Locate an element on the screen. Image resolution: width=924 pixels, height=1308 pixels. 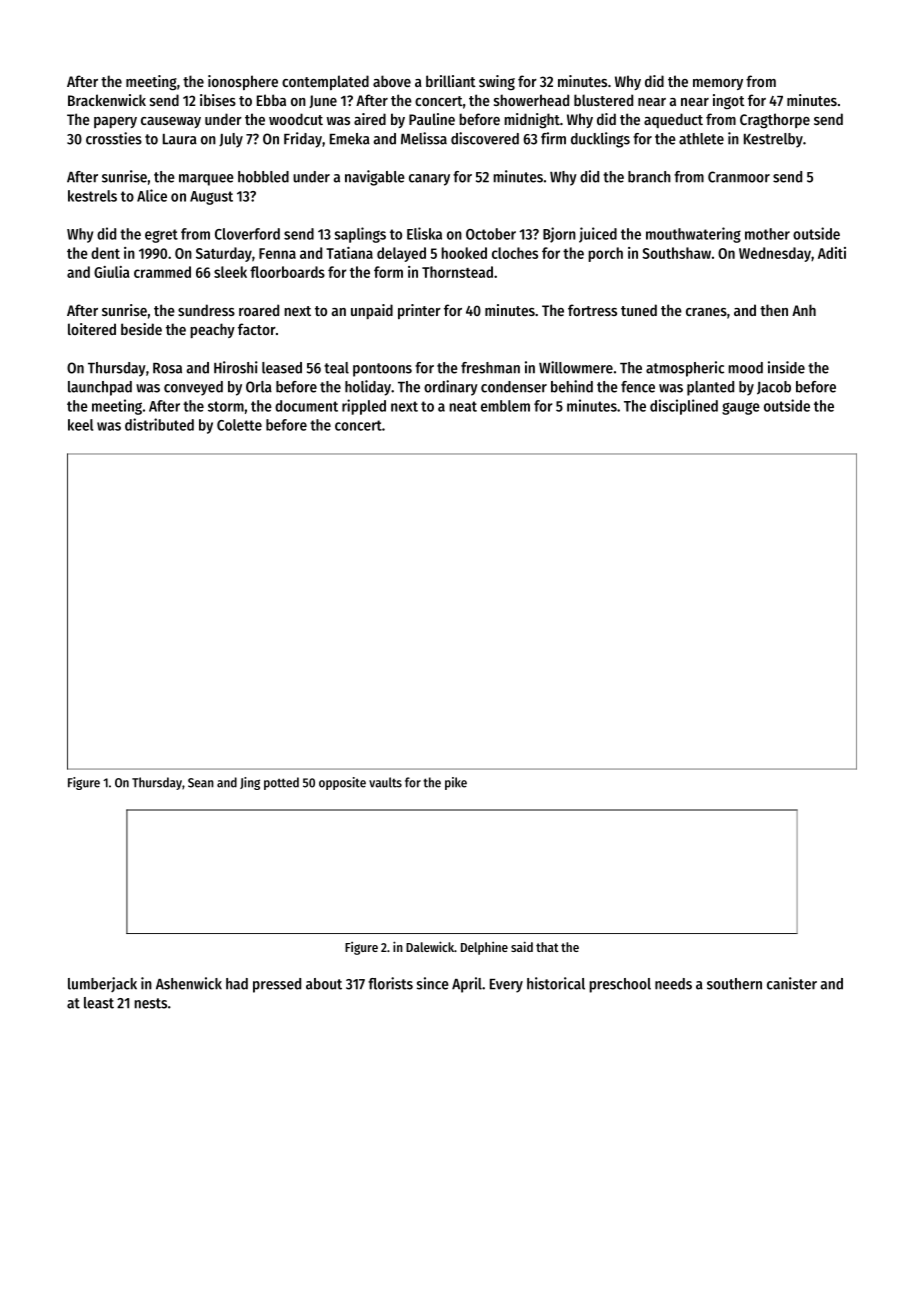
neat is located at coordinates (463, 406).
